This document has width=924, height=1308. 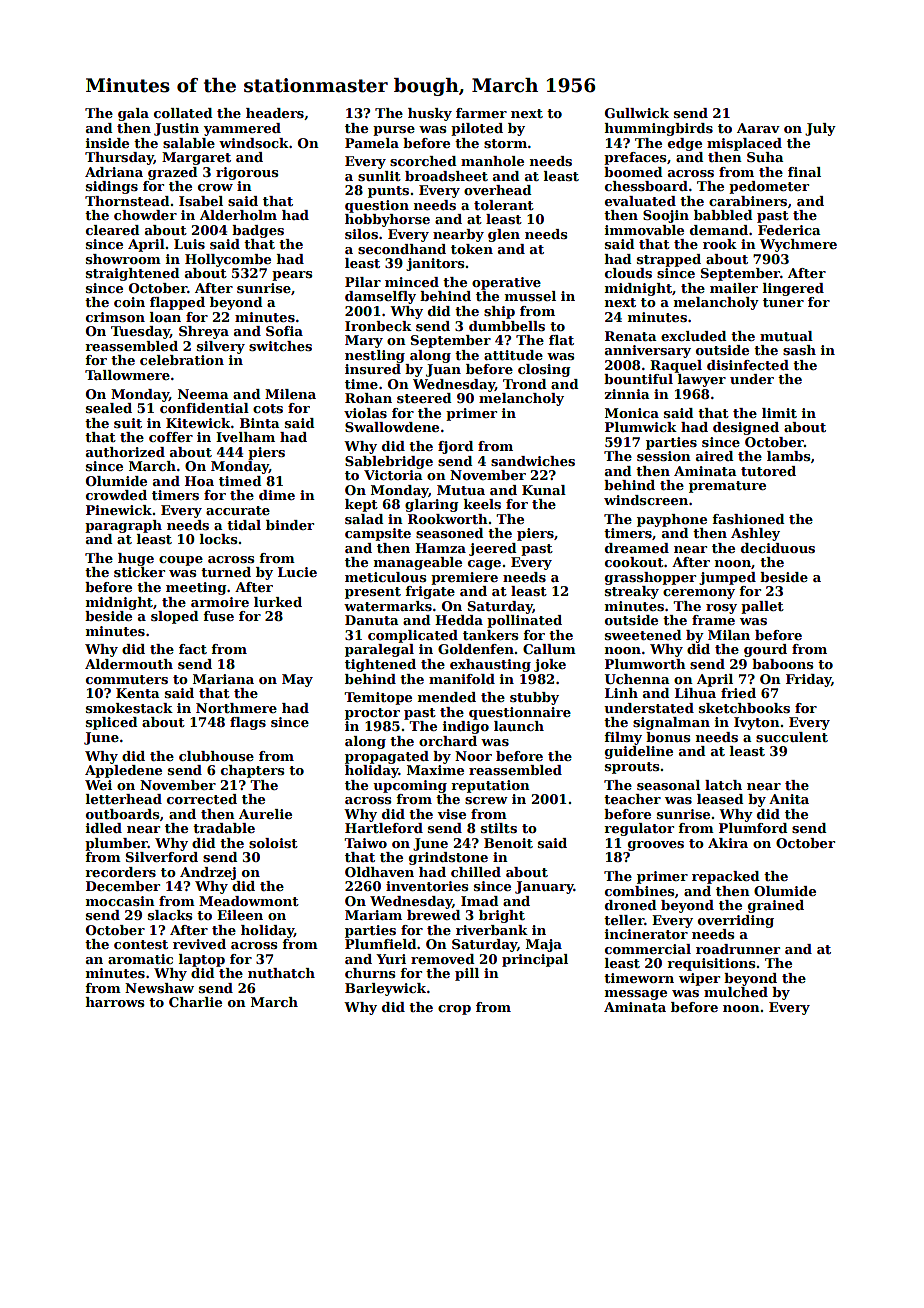 I want to click on sprouts, so click(x=632, y=768).
